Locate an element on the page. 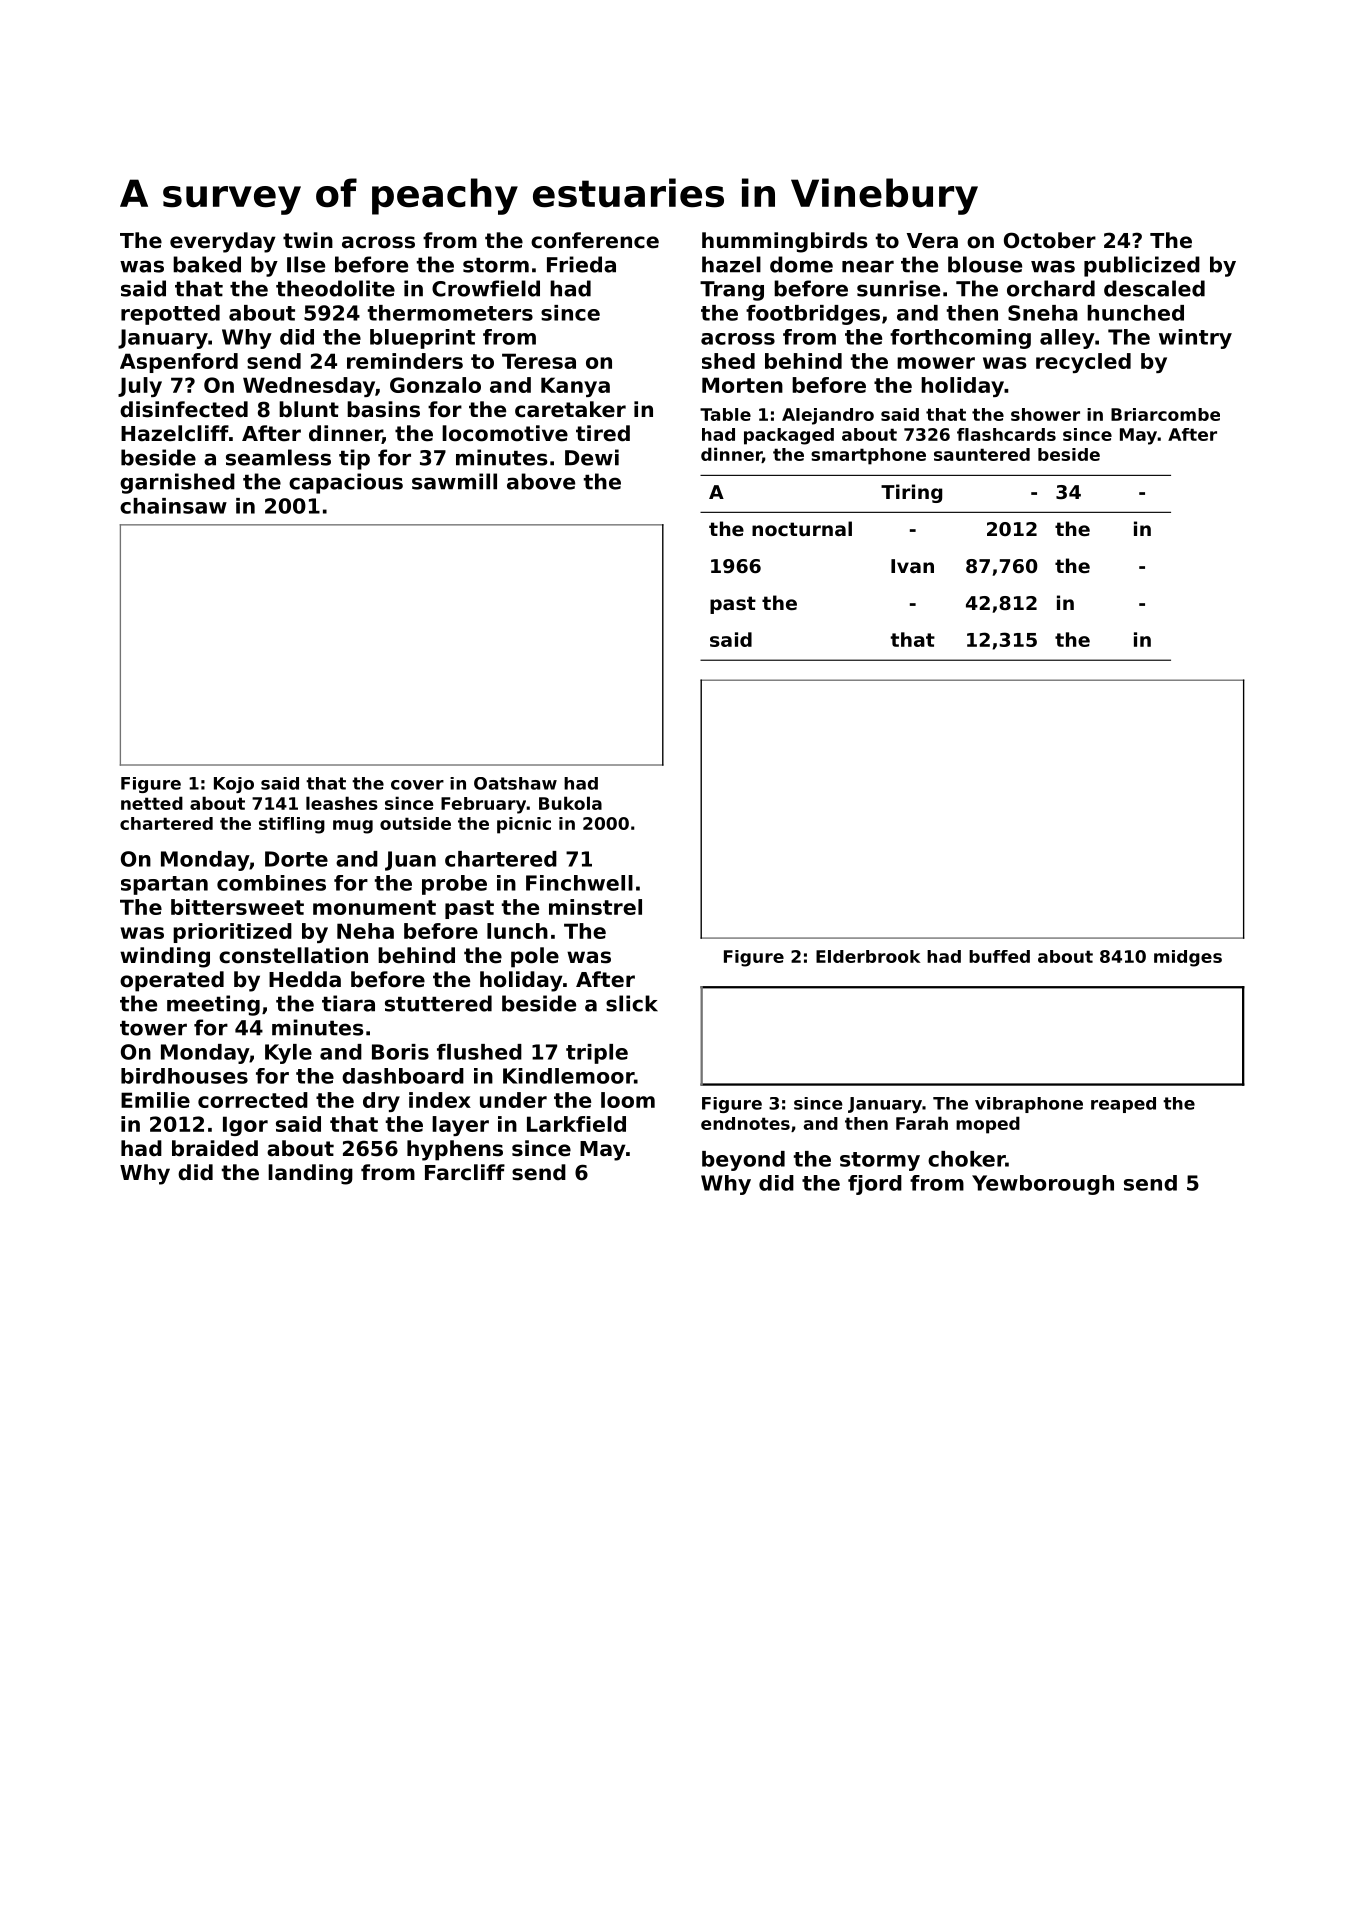 This document has height=1929, width=1364. chainsaw is located at coordinates (173, 506).
